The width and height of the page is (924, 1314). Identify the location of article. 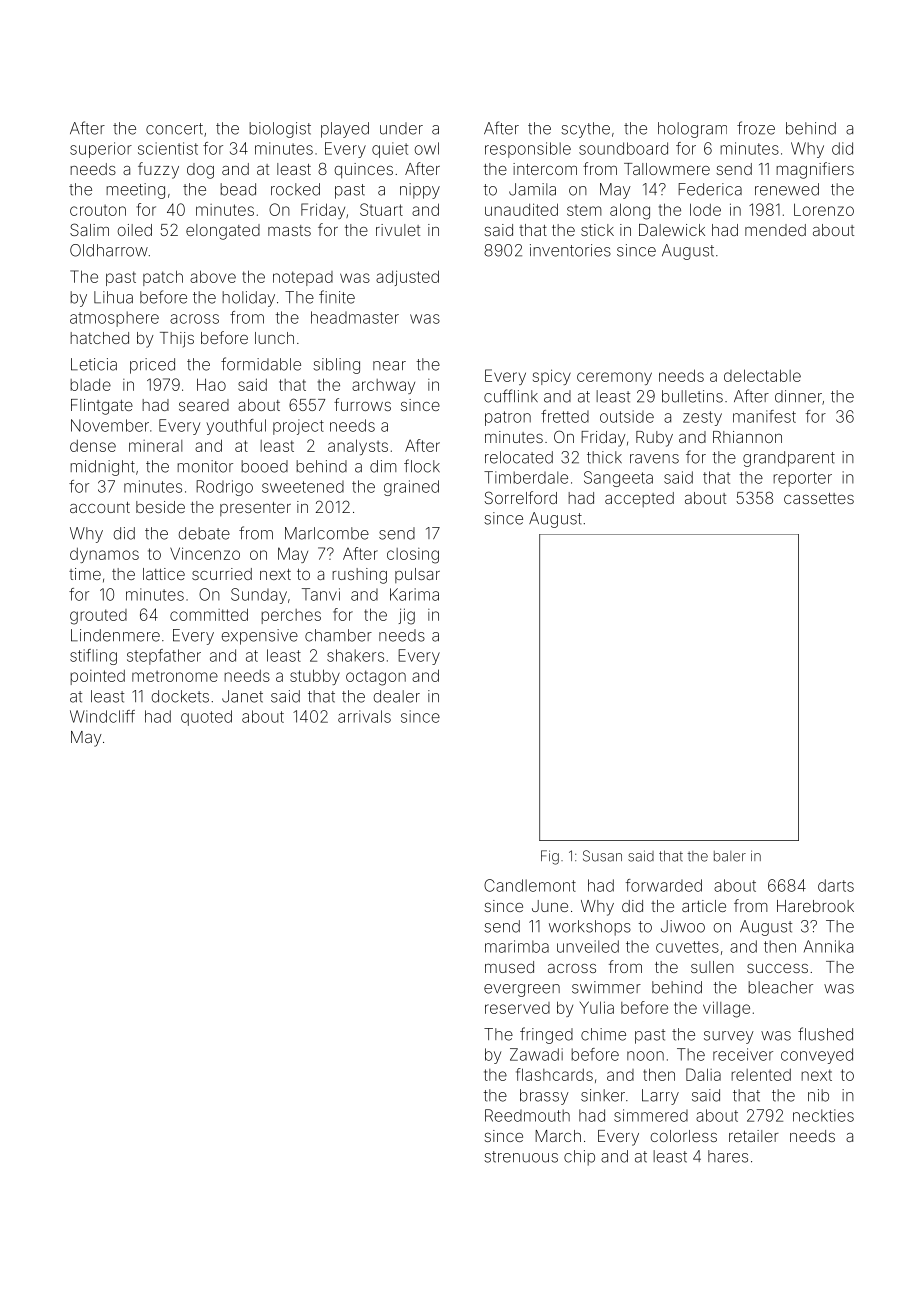
(704, 906).
